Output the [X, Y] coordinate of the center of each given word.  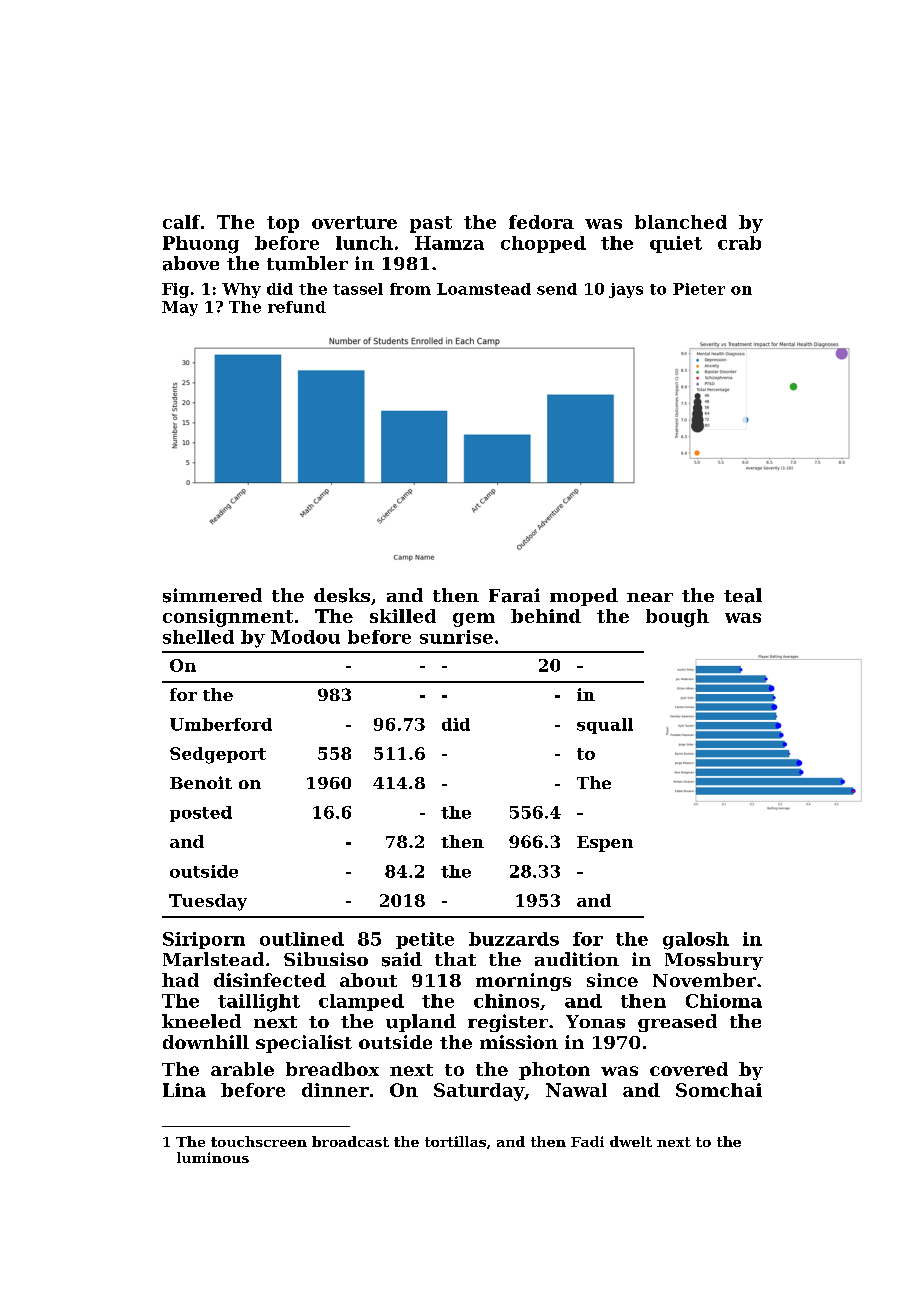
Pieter [699, 289]
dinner [335, 1090]
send [557, 289]
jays [626, 290]
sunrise [456, 637]
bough [677, 618]
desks [342, 595]
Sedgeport [218, 755]
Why [241, 290]
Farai [514, 595]
